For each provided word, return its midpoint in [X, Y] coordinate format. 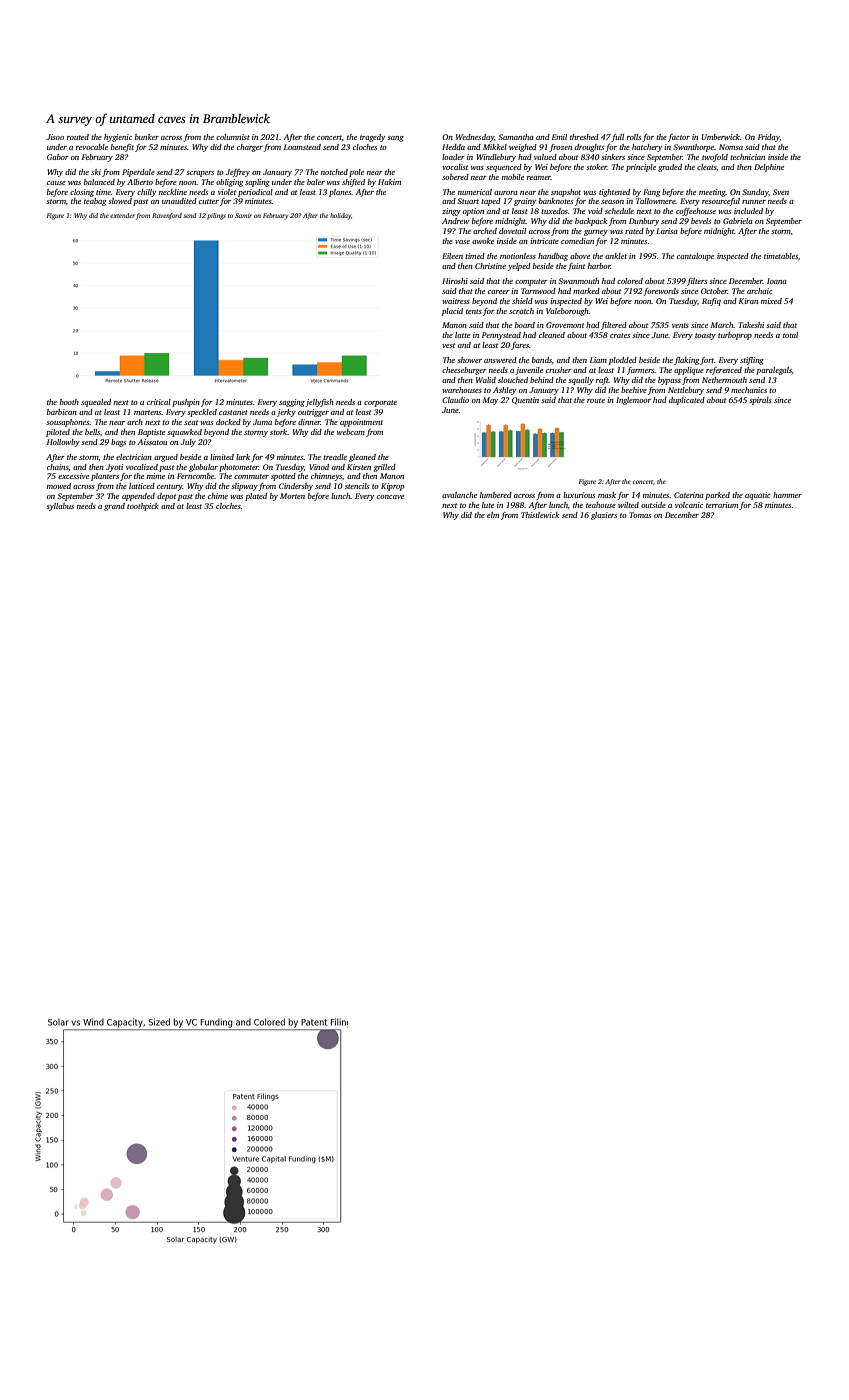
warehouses [462, 390]
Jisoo [55, 137]
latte [462, 335]
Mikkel [495, 147]
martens [147, 412]
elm [493, 515]
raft [602, 381]
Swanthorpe [693, 148]
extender [122, 215]
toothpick [143, 507]
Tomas [640, 515]
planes [340, 193]
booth [69, 402]
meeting [712, 193]
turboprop [735, 336]
